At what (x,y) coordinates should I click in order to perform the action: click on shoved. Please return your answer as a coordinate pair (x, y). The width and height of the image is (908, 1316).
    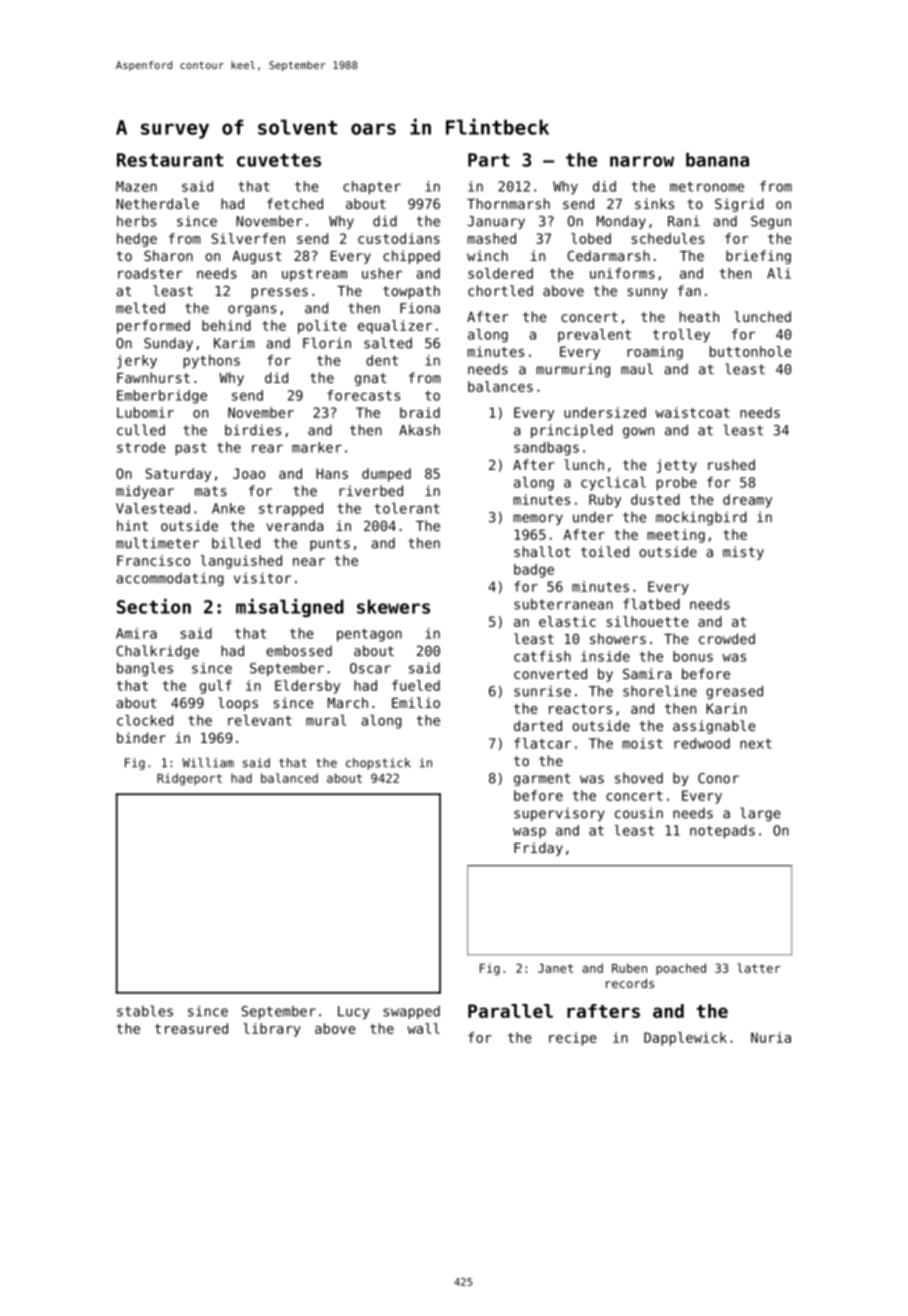
    Looking at the image, I should click on (639, 778).
